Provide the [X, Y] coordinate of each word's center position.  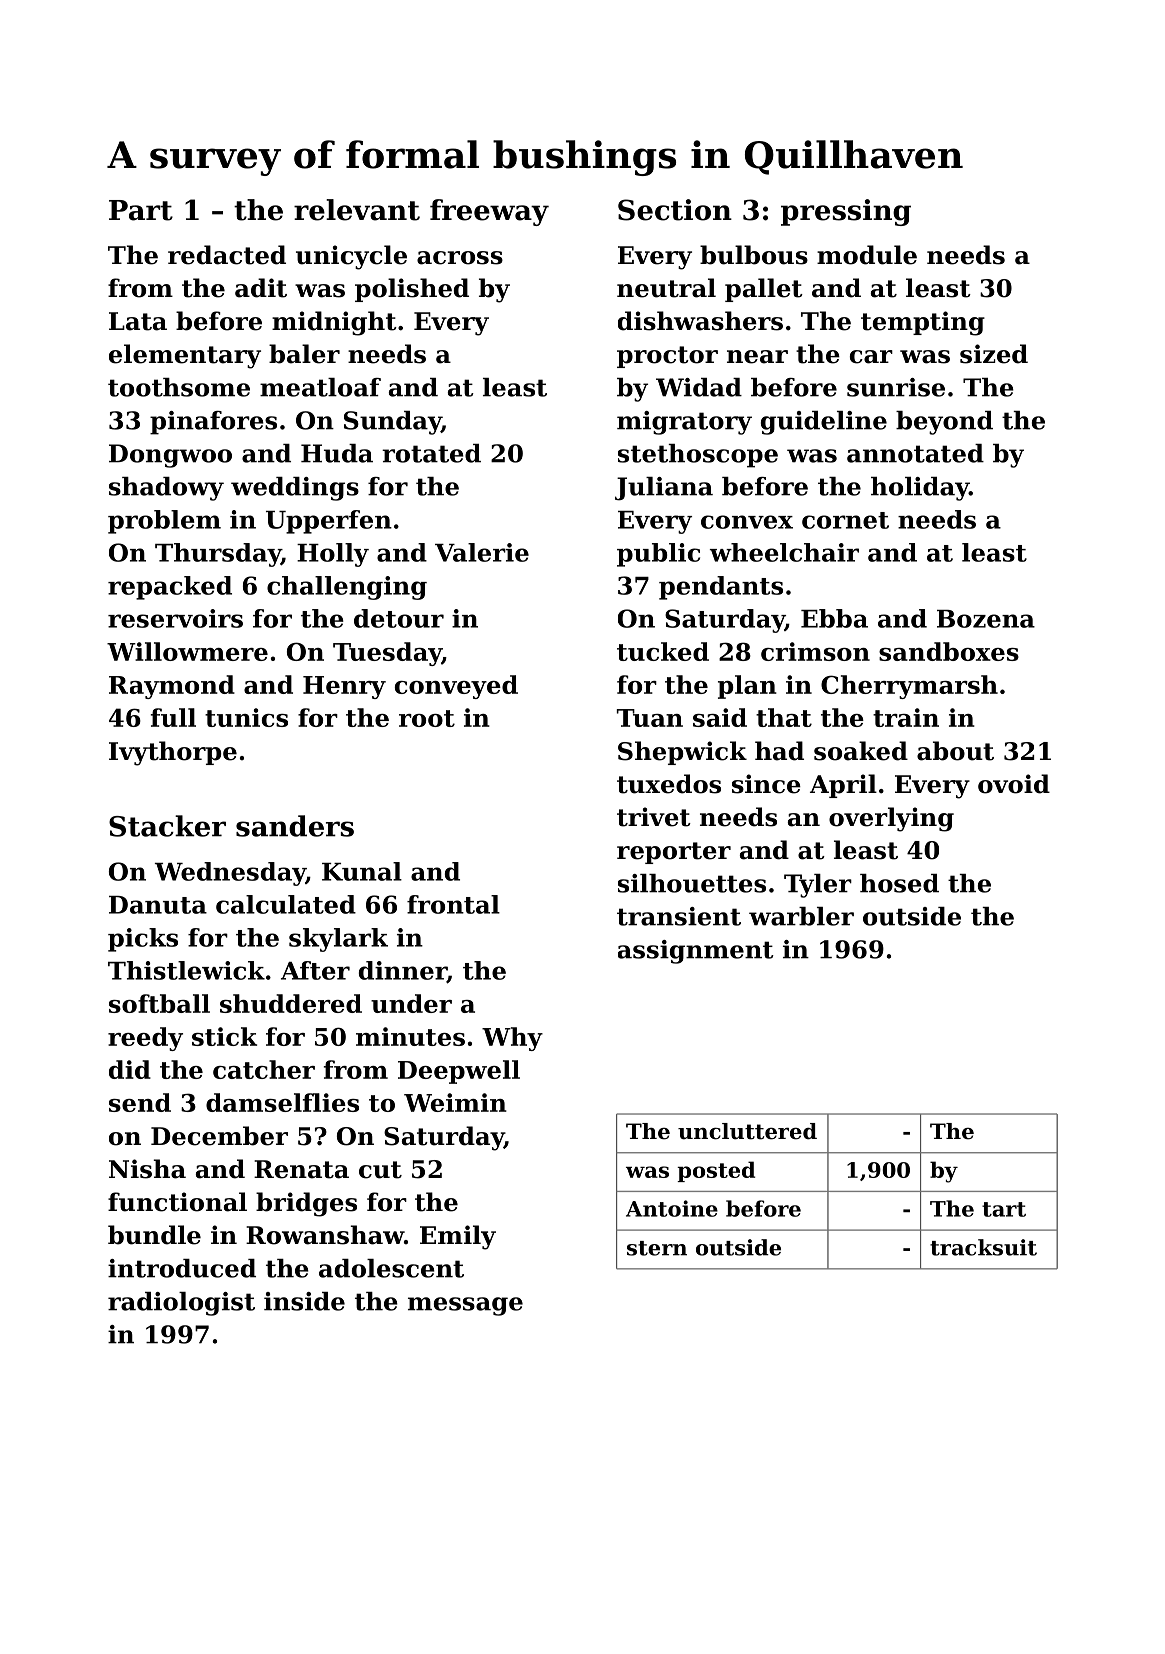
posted [716, 1171]
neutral [666, 288]
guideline [824, 423]
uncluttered [747, 1131]
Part [141, 210]
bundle [154, 1235]
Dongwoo [170, 456]
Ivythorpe [173, 753]
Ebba [834, 618]
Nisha [147, 1169]
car [871, 357]
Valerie [482, 552]
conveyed [456, 687]
